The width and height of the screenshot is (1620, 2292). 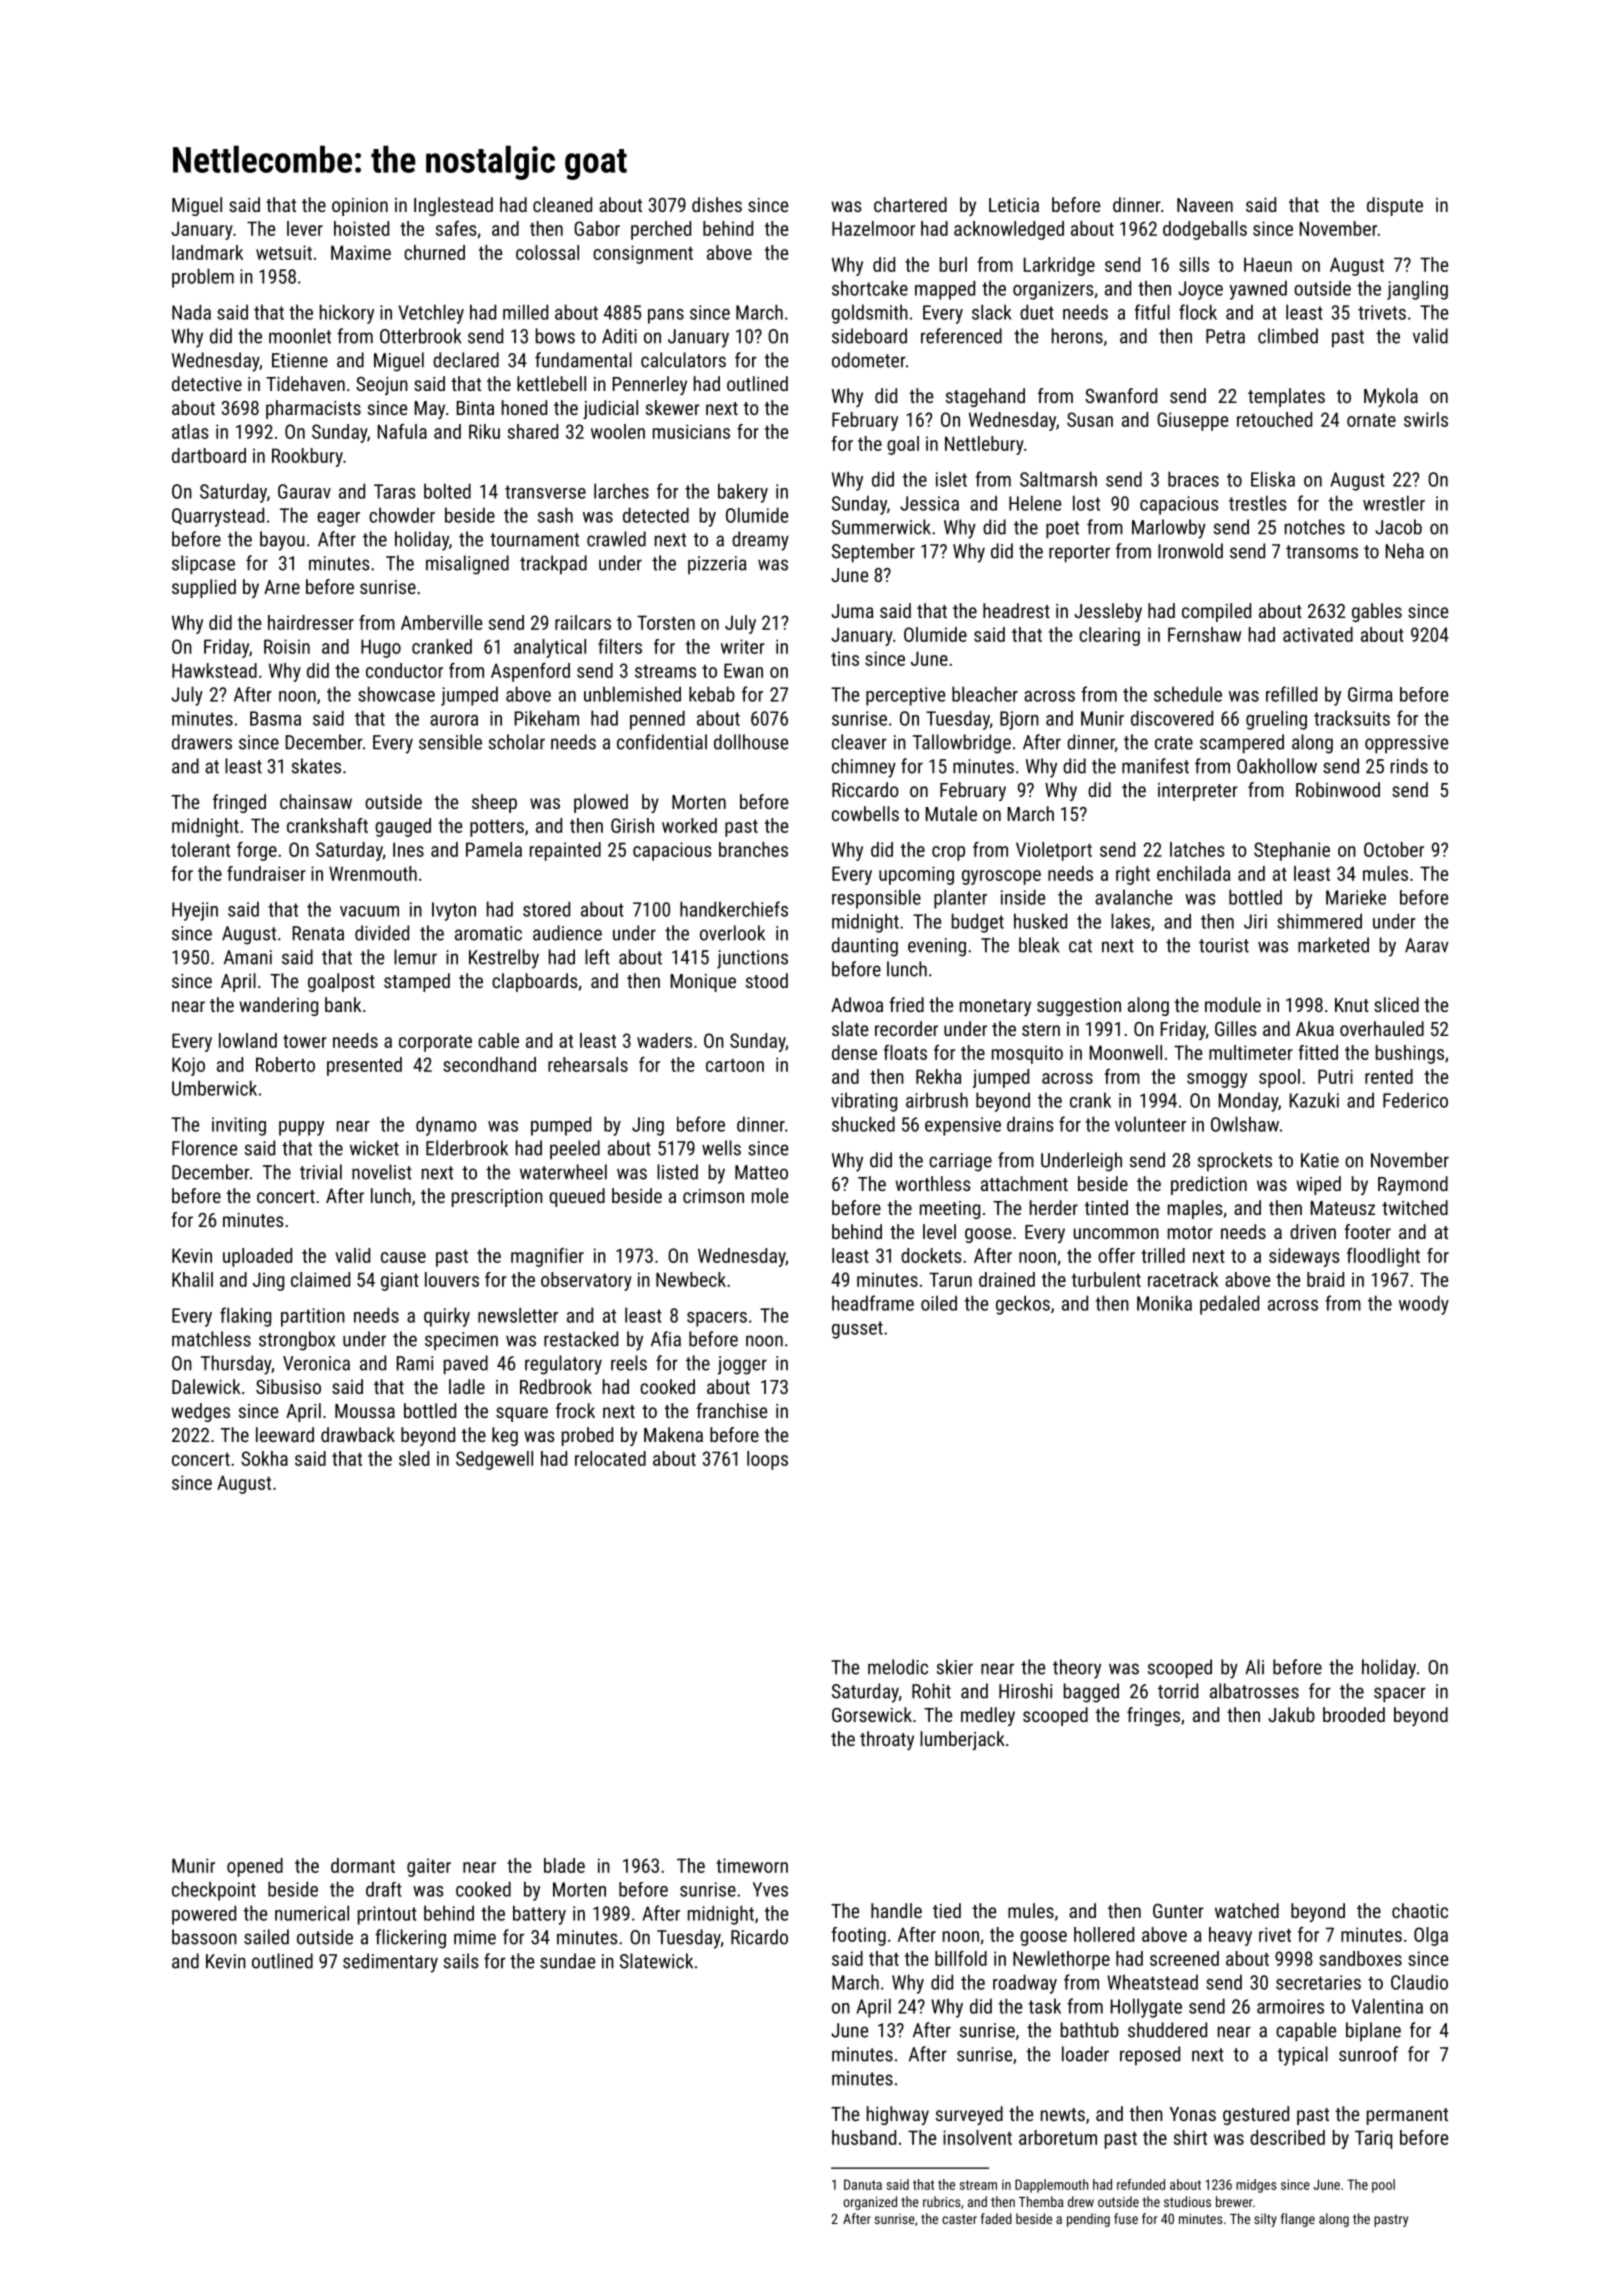 I want to click on rinds, so click(x=1409, y=766).
